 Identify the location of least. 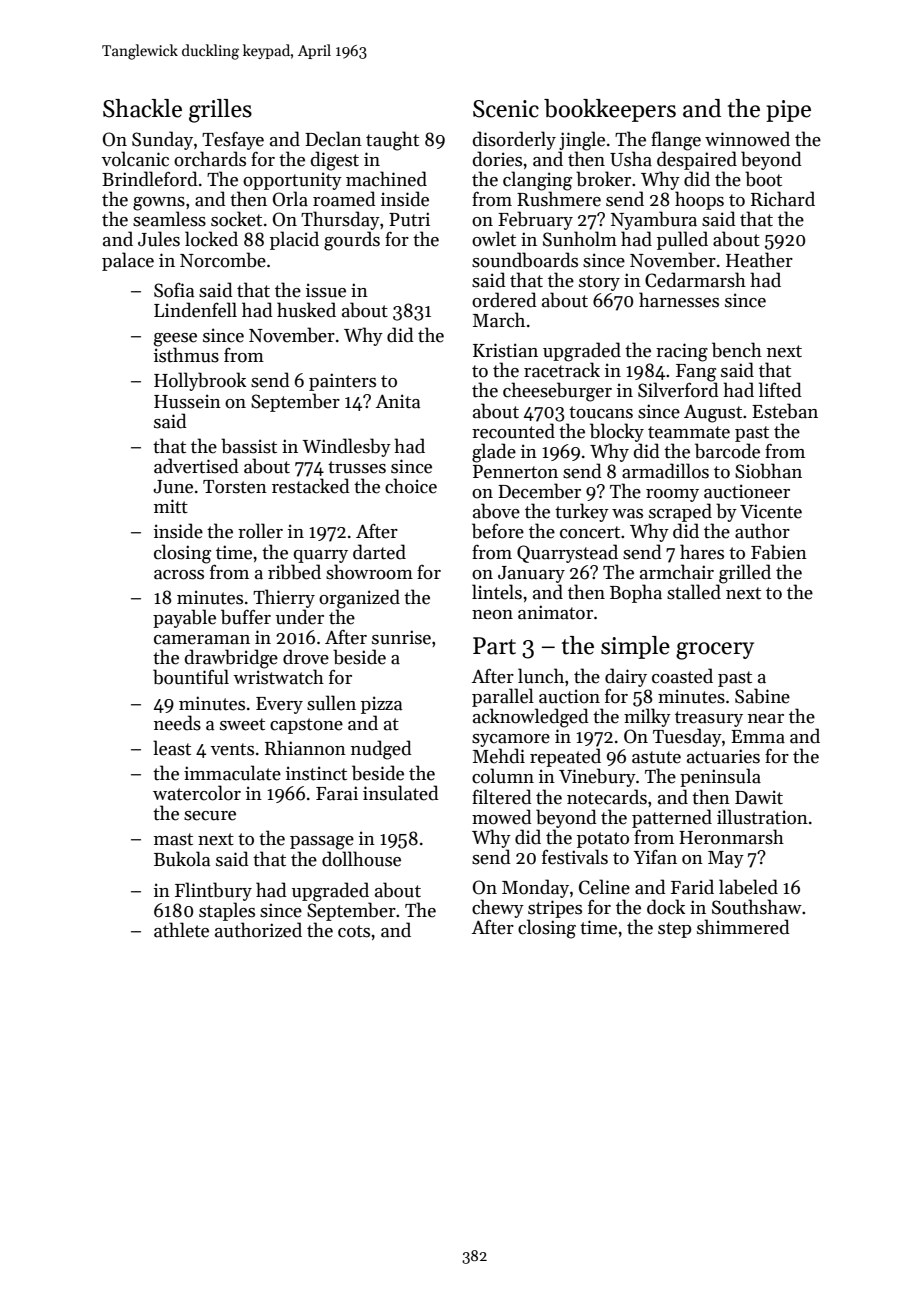
(172, 748).
